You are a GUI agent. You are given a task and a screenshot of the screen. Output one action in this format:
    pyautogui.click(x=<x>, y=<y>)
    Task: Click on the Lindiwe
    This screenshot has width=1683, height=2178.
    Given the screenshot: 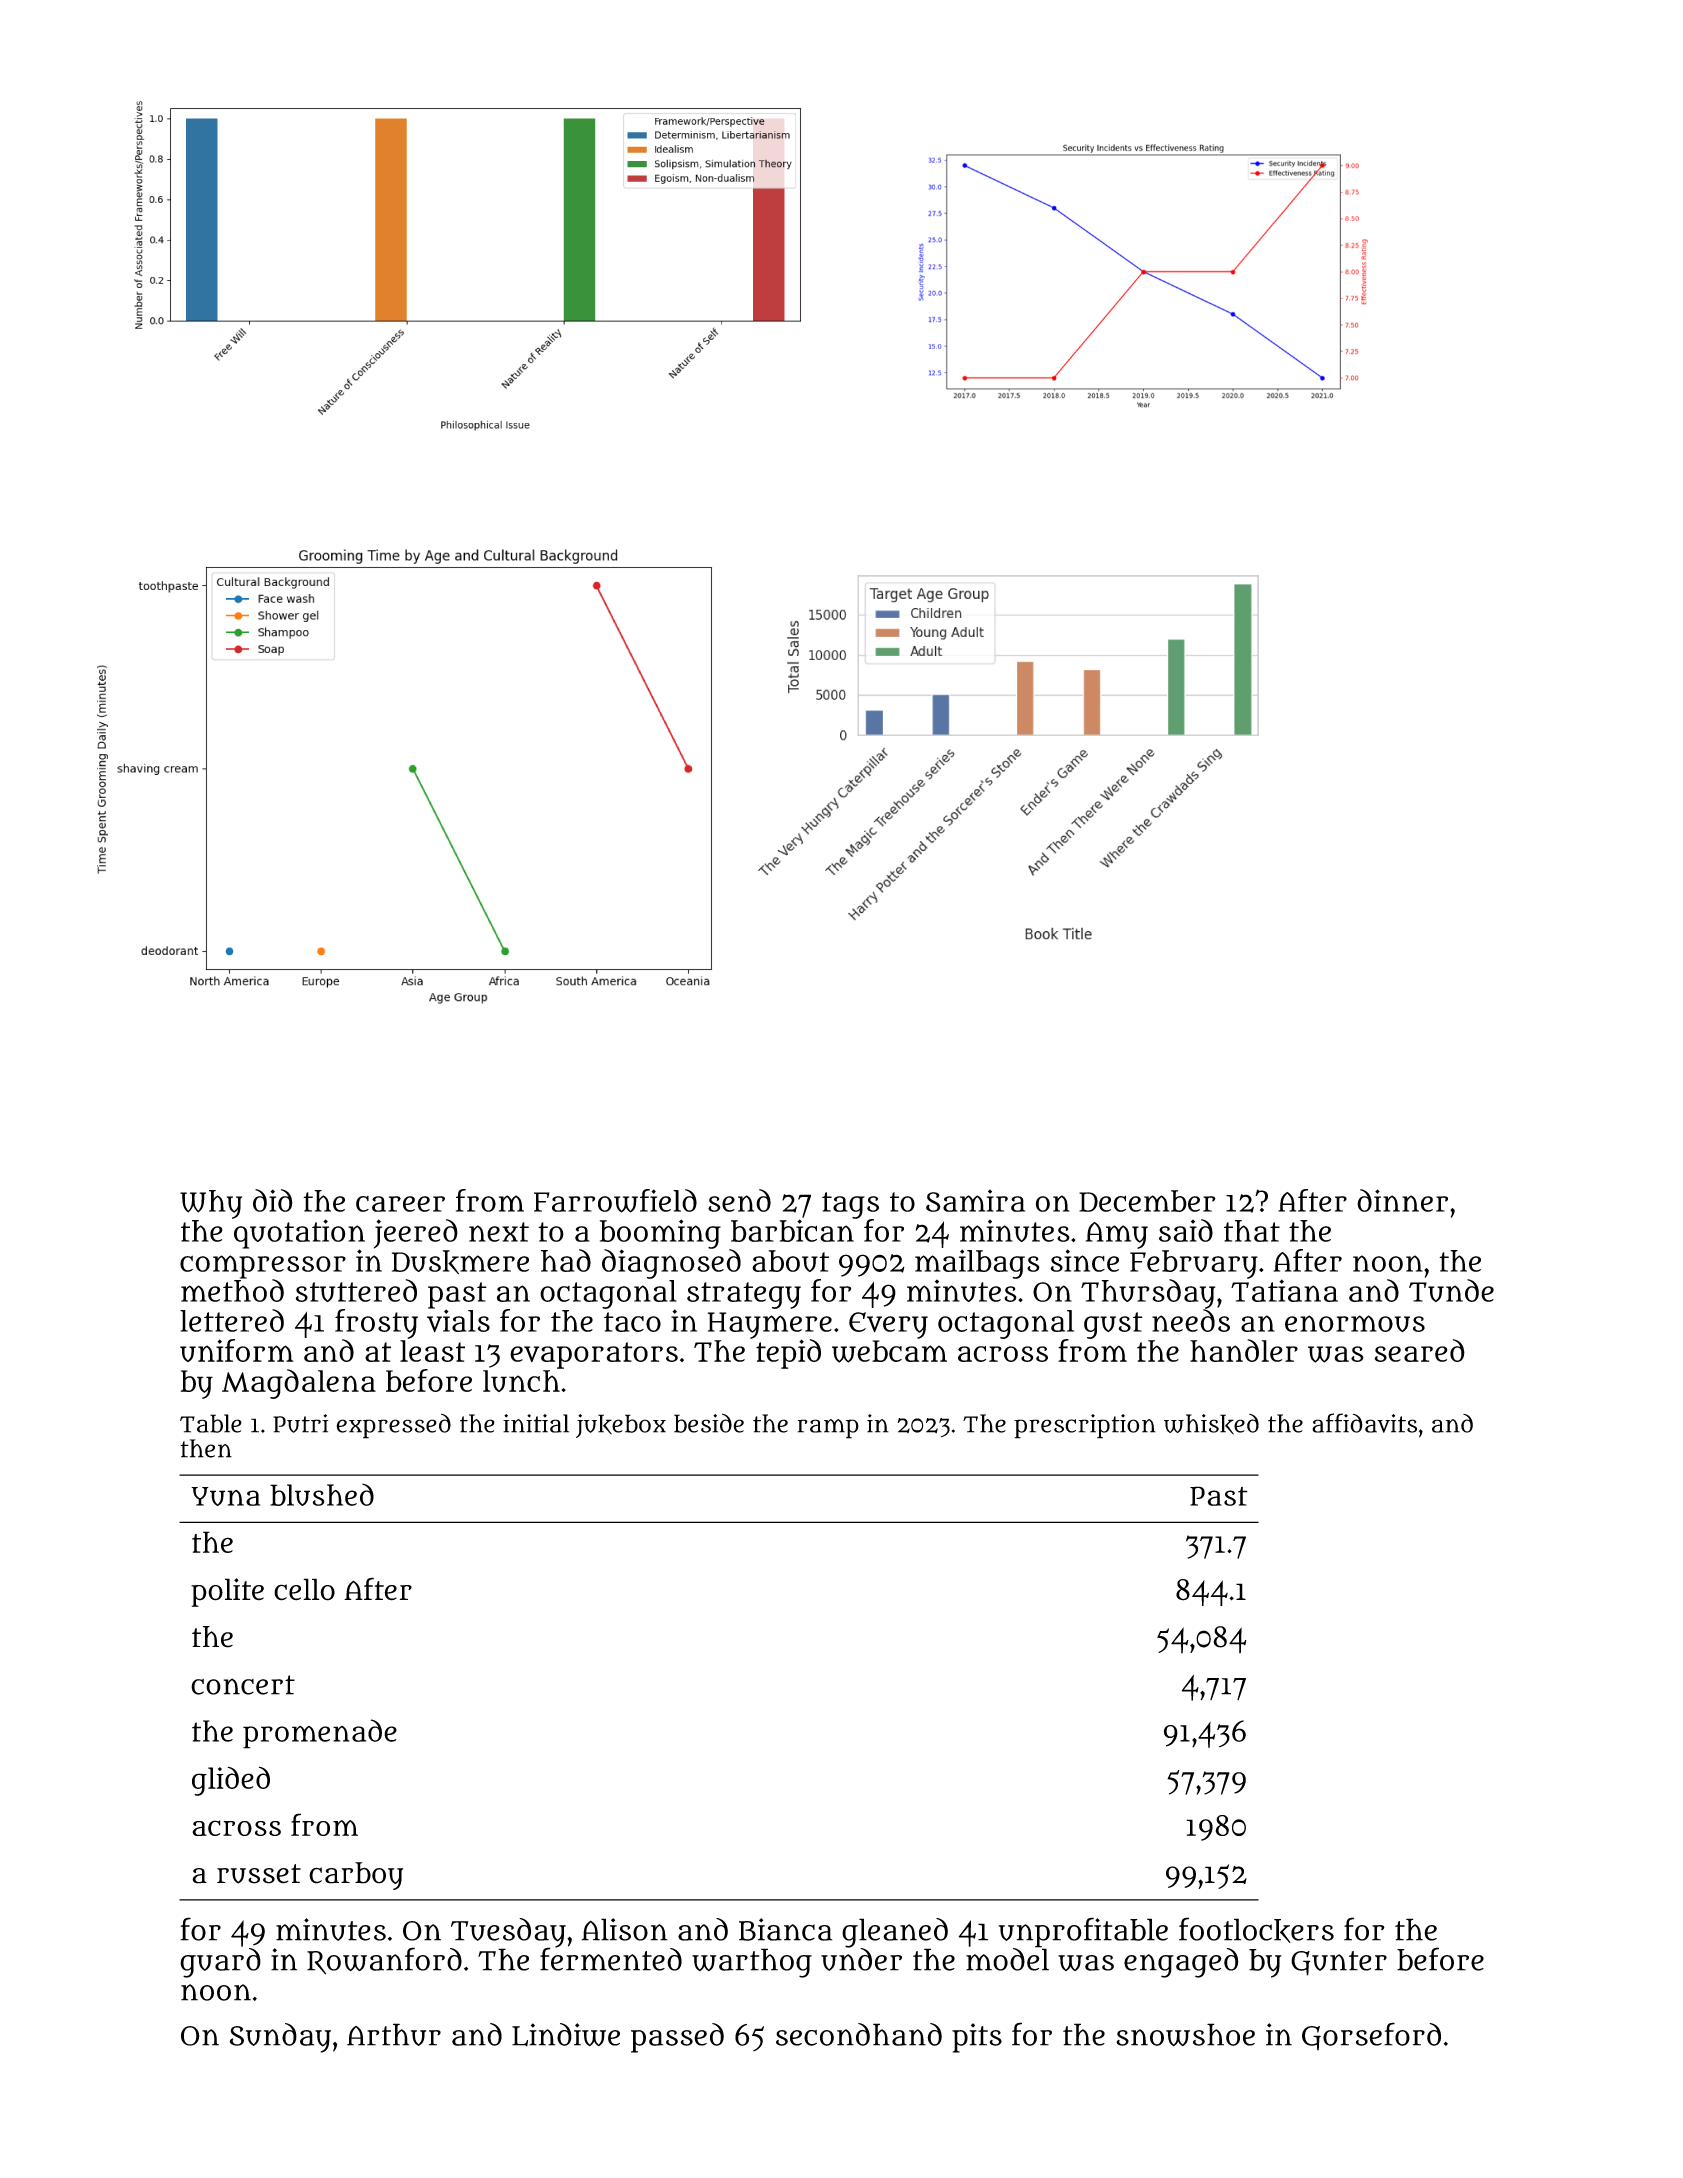 What is the action you would take?
    pyautogui.click(x=566, y=2035)
